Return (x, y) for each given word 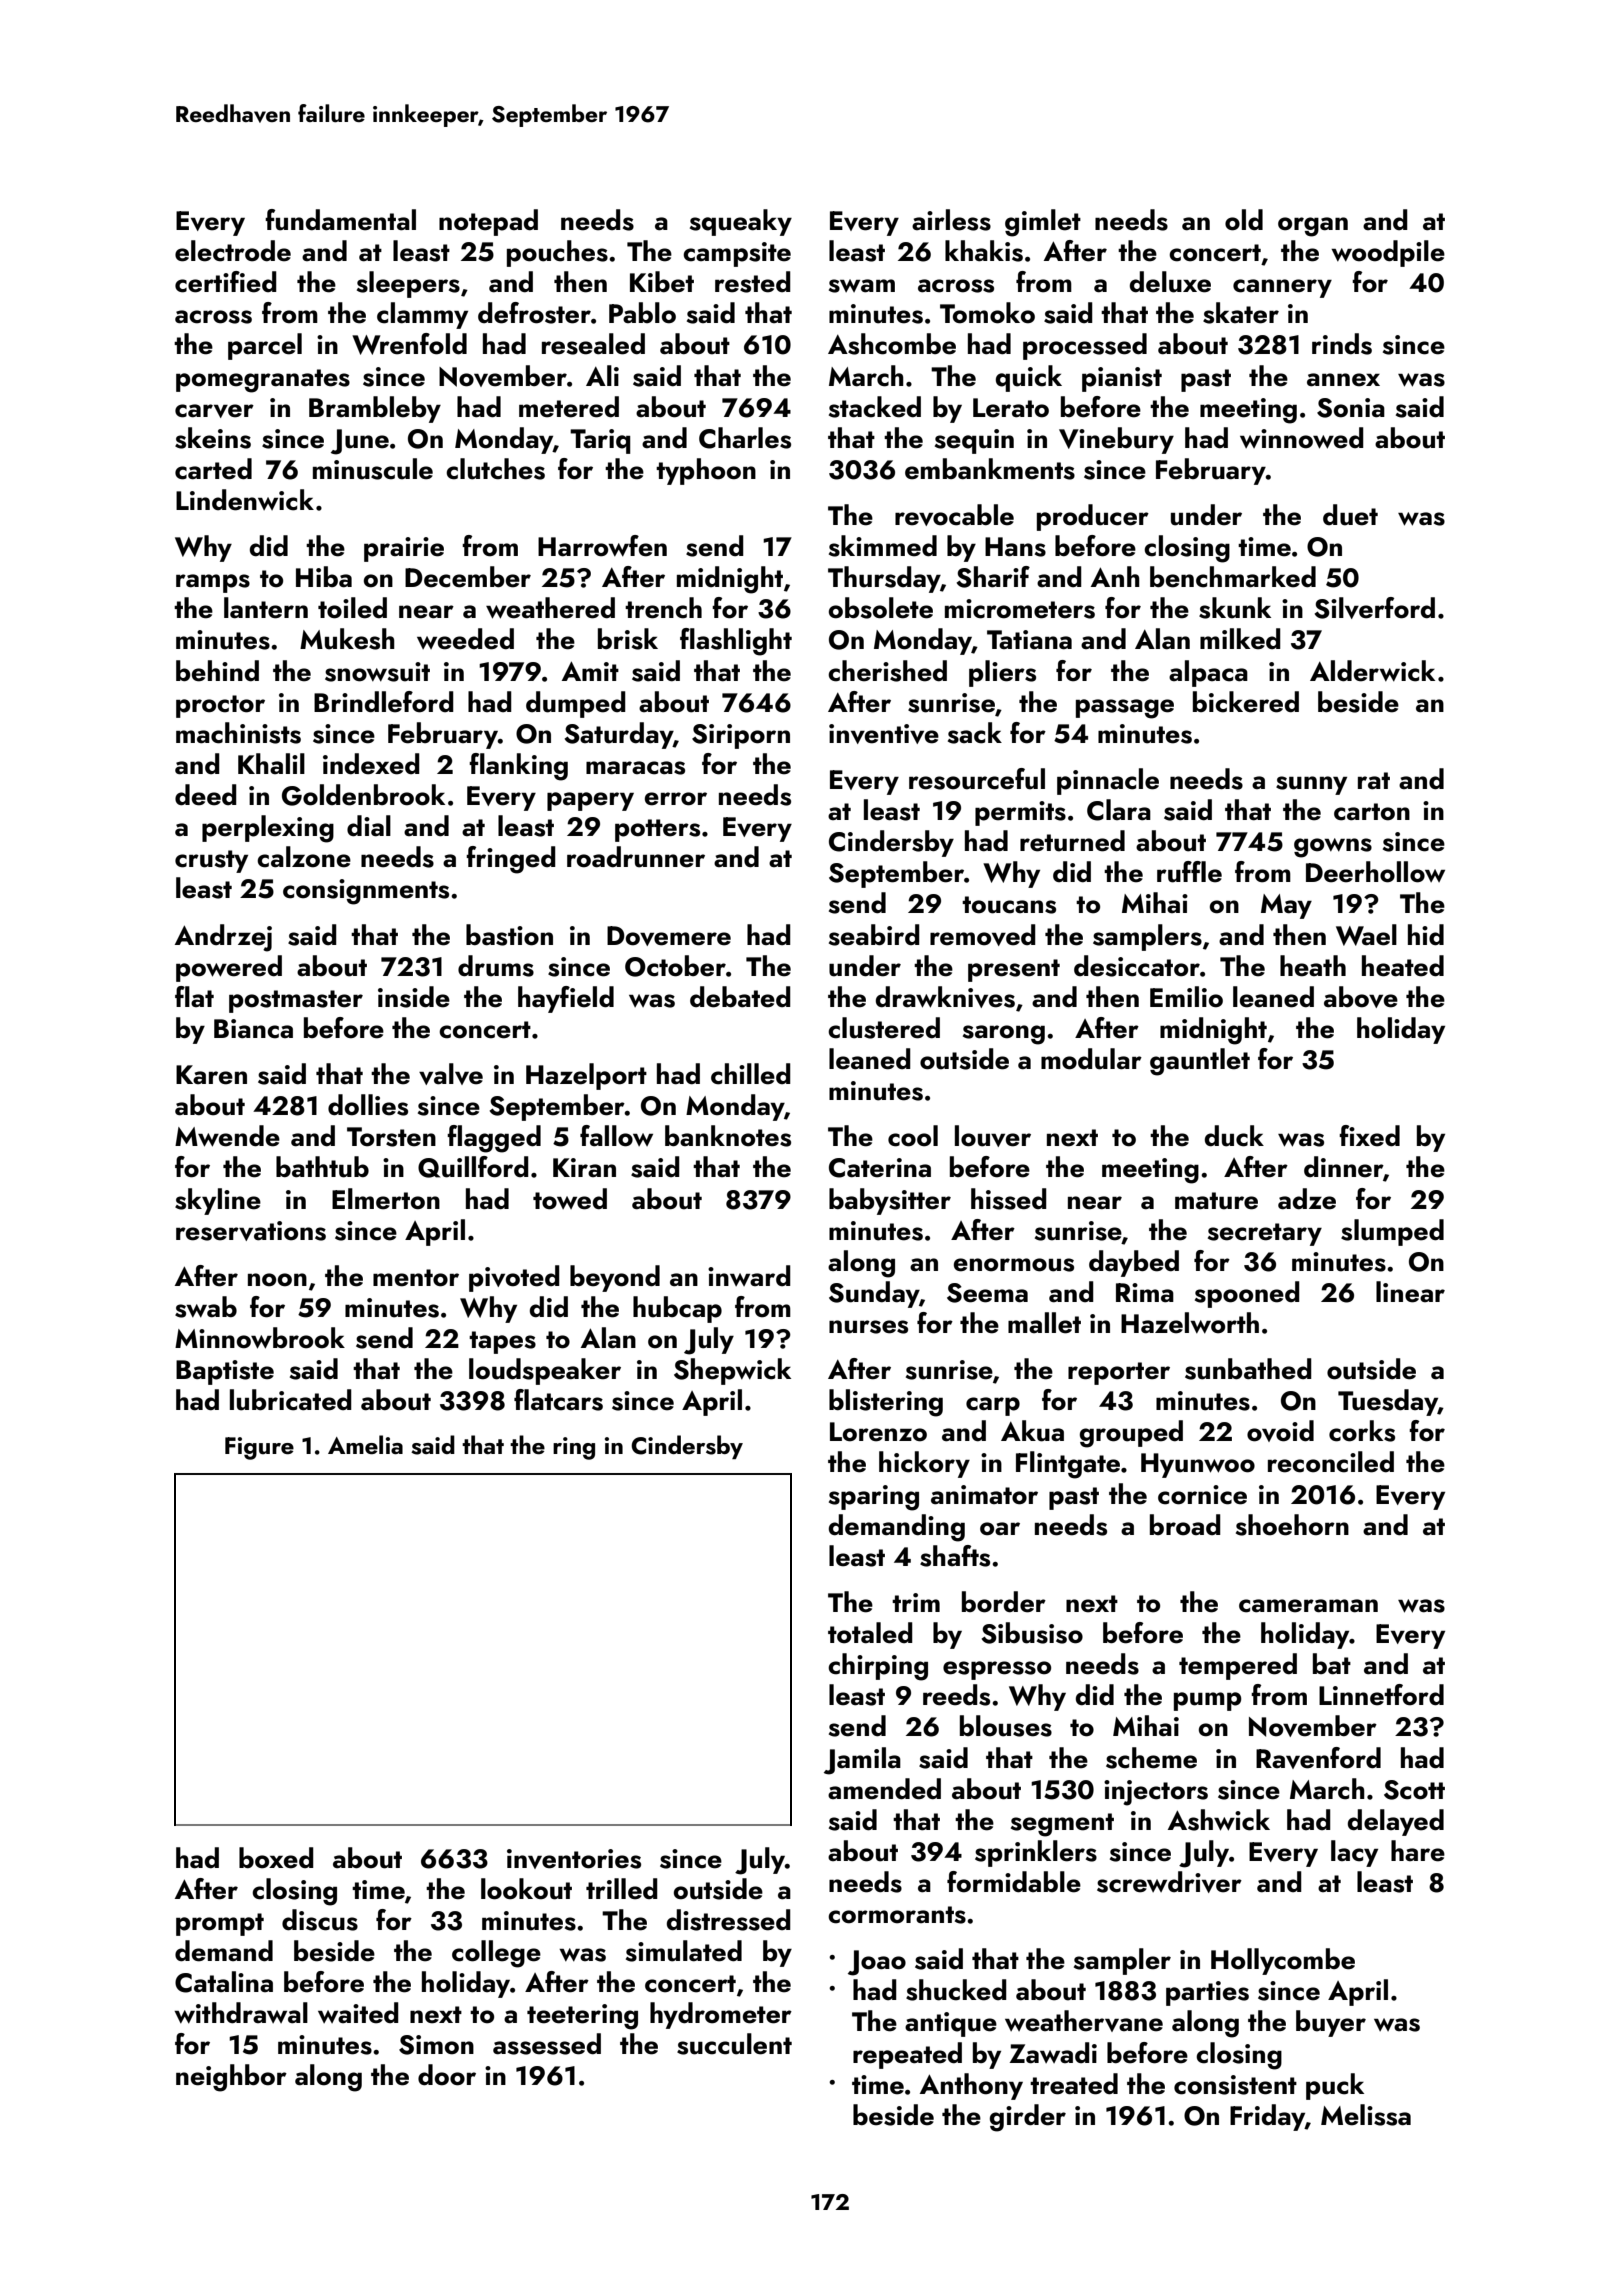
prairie (404, 549)
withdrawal (241, 2013)
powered (229, 968)
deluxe (1170, 282)
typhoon (706, 471)
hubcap (677, 1309)
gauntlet (1200, 1062)
